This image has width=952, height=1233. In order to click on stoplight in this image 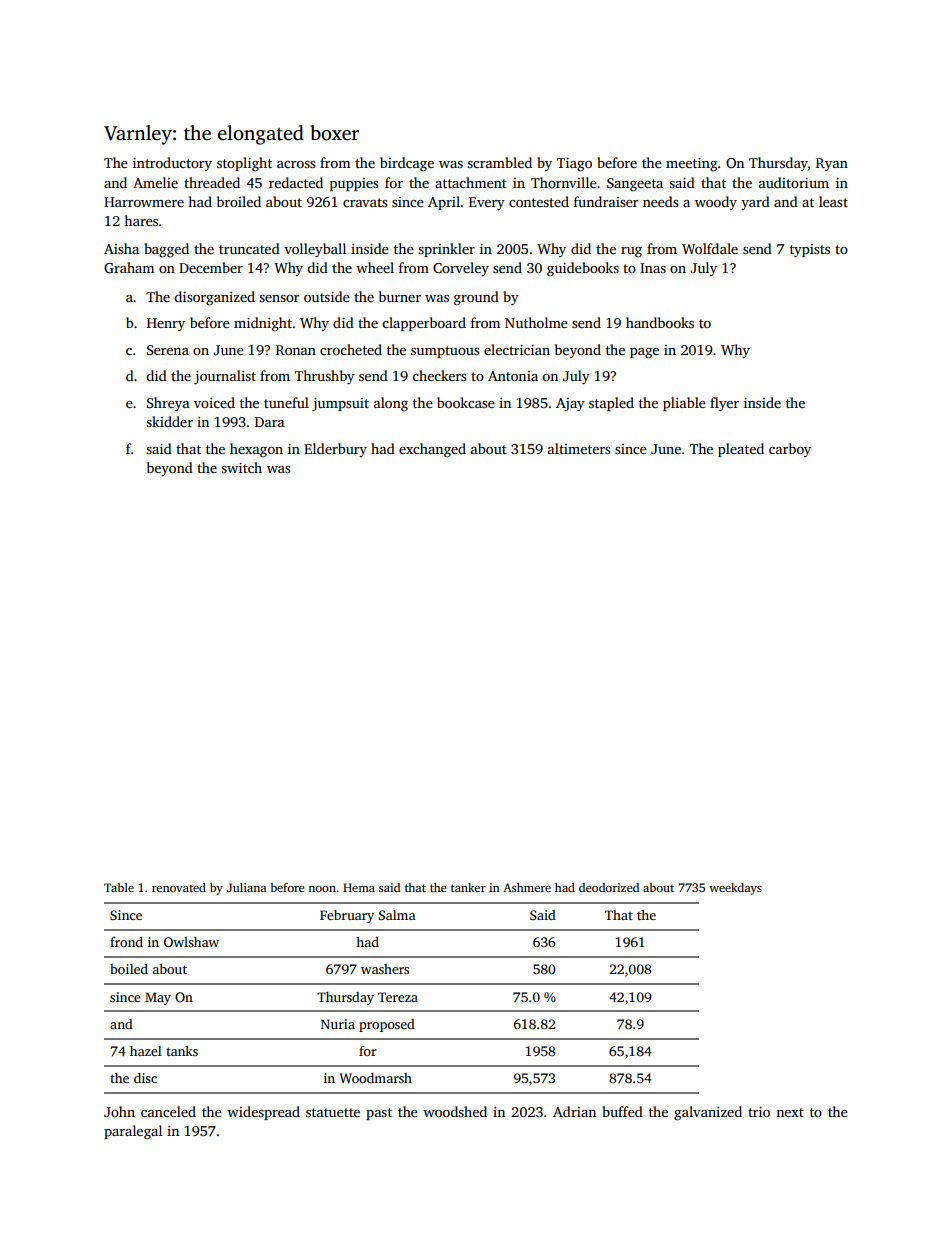, I will do `click(244, 164)`.
